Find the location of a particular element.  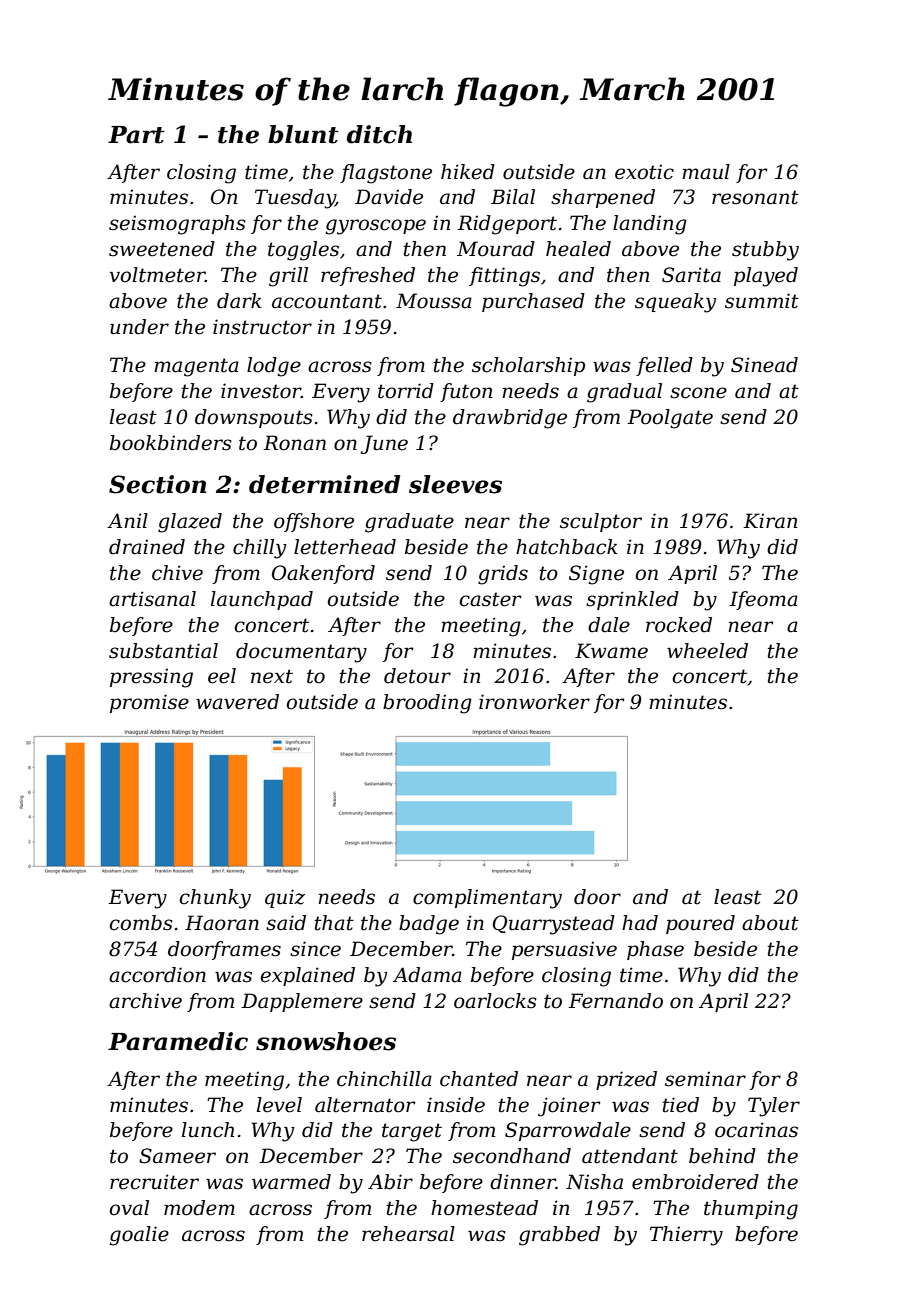

maul is located at coordinates (706, 172).
